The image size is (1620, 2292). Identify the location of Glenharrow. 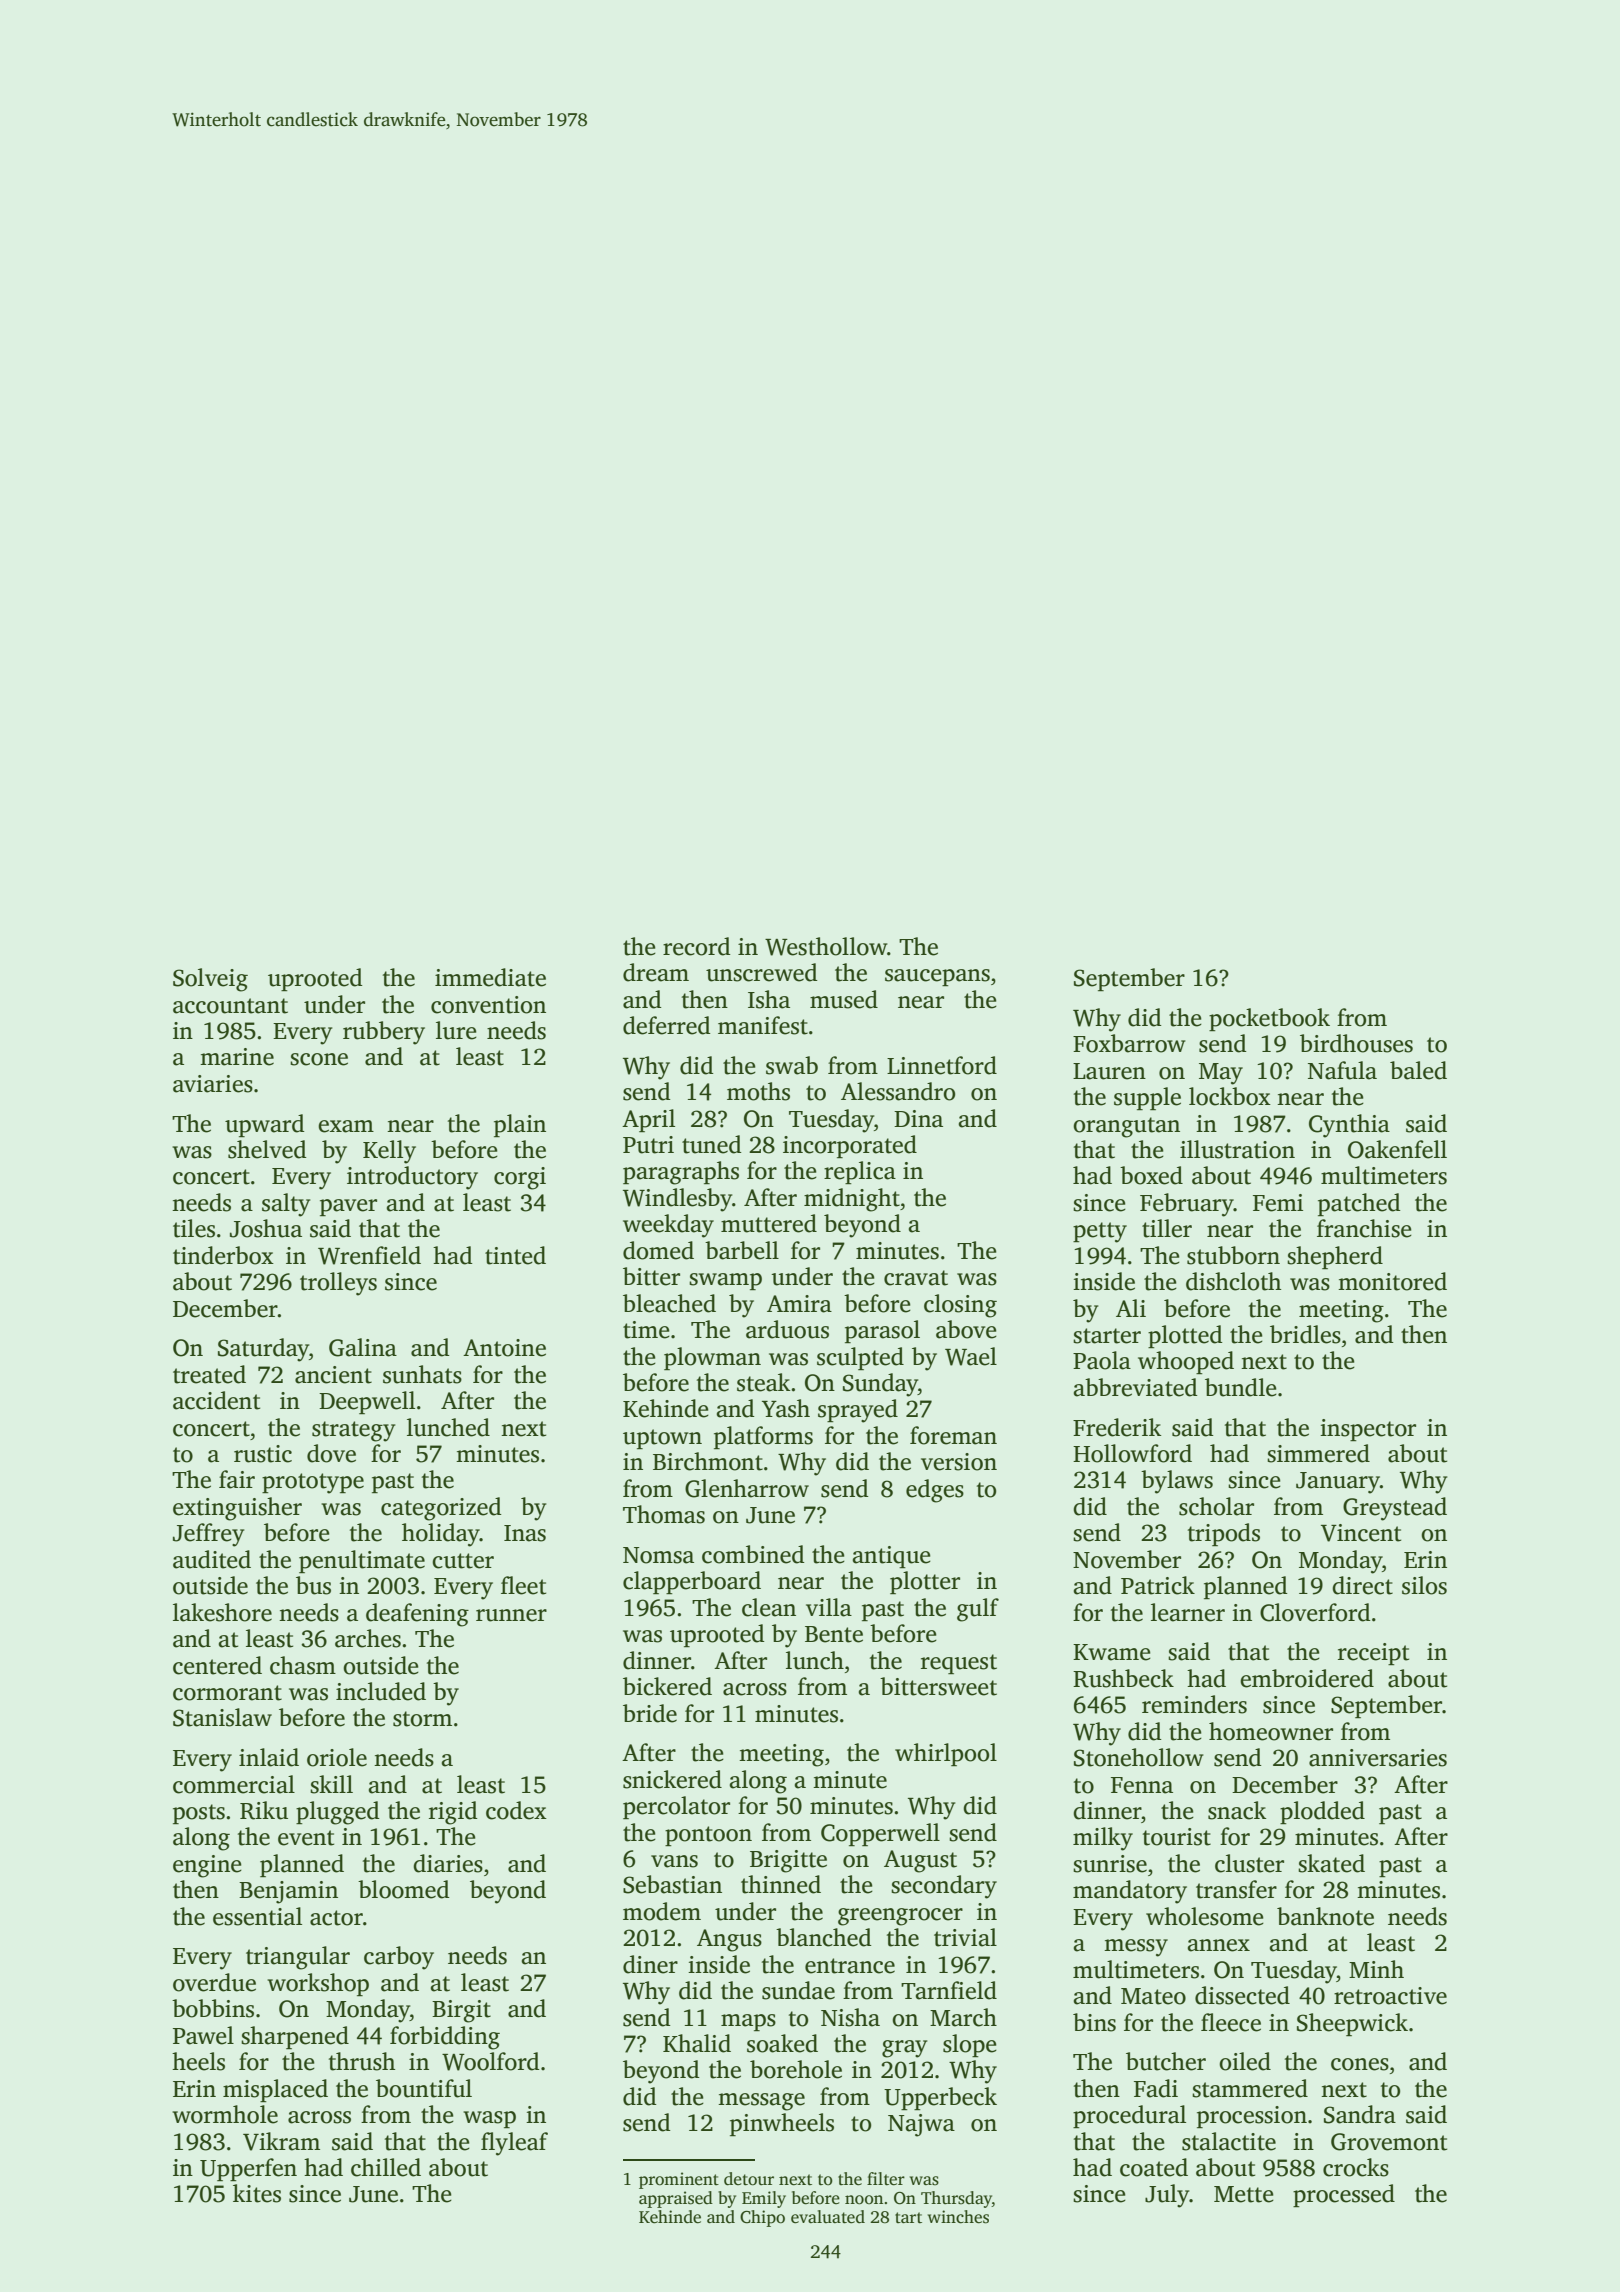
(747, 1488).
